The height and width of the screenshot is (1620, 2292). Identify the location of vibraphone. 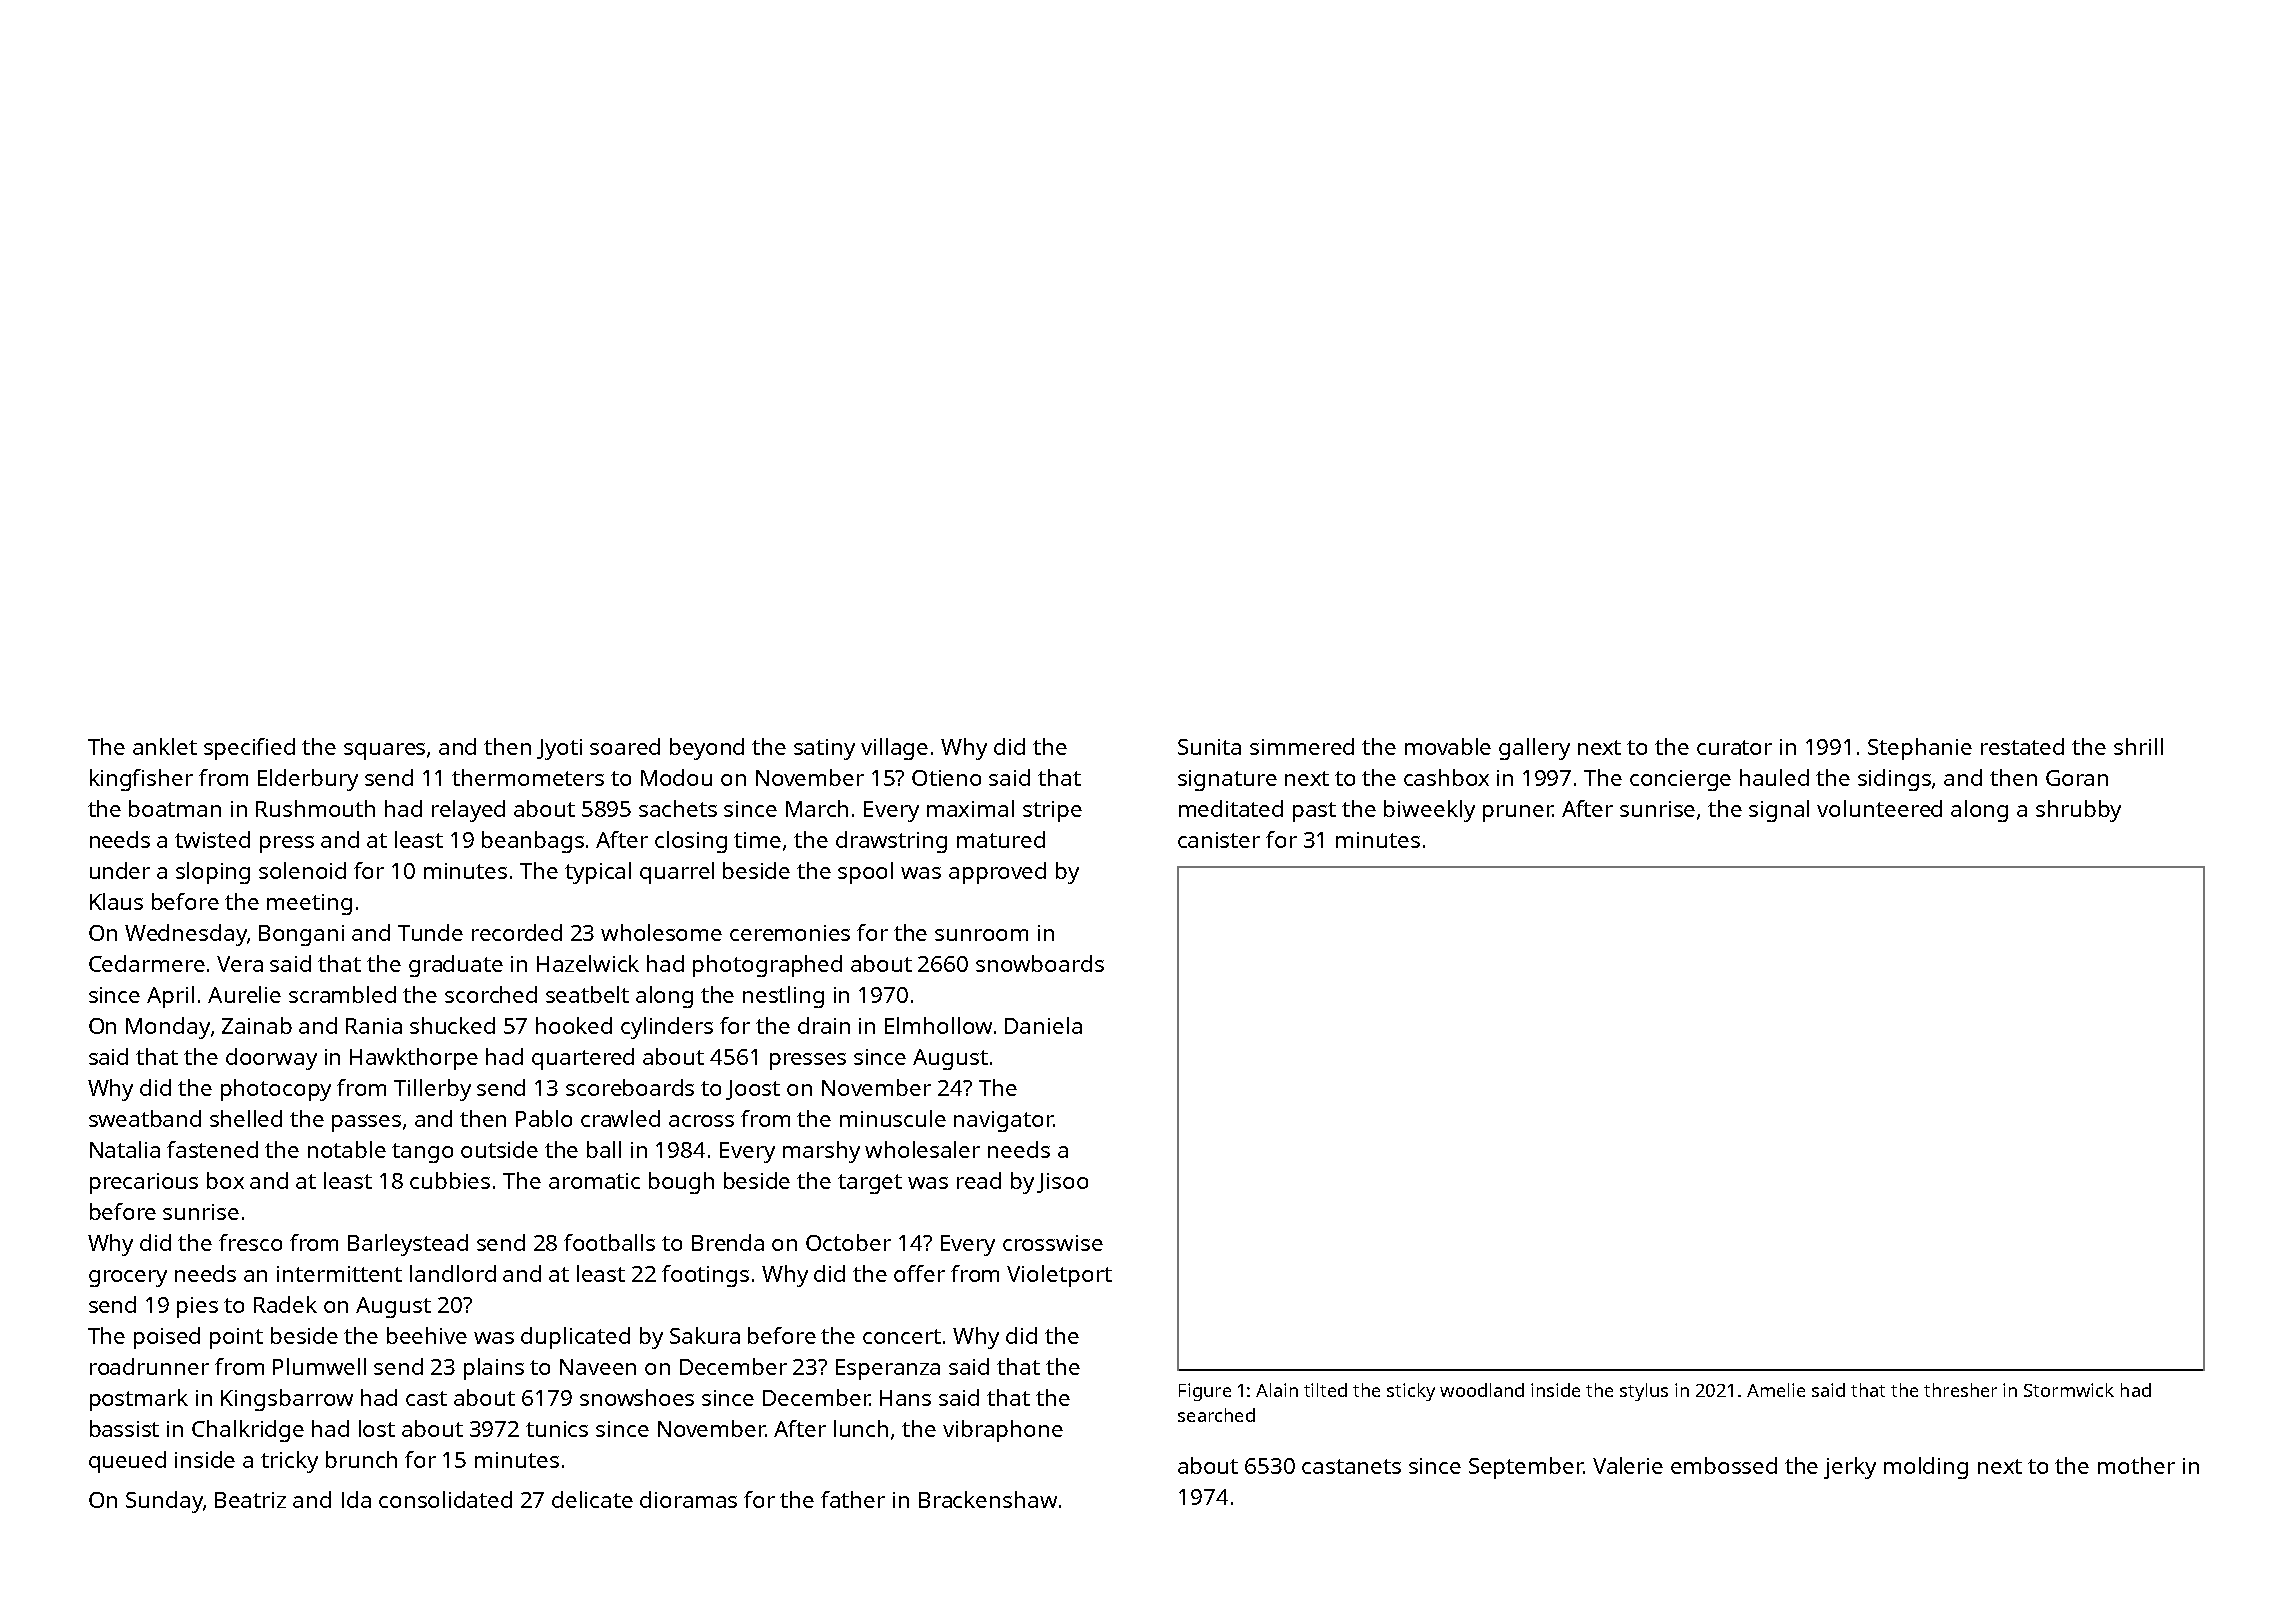
(1003, 1431).
